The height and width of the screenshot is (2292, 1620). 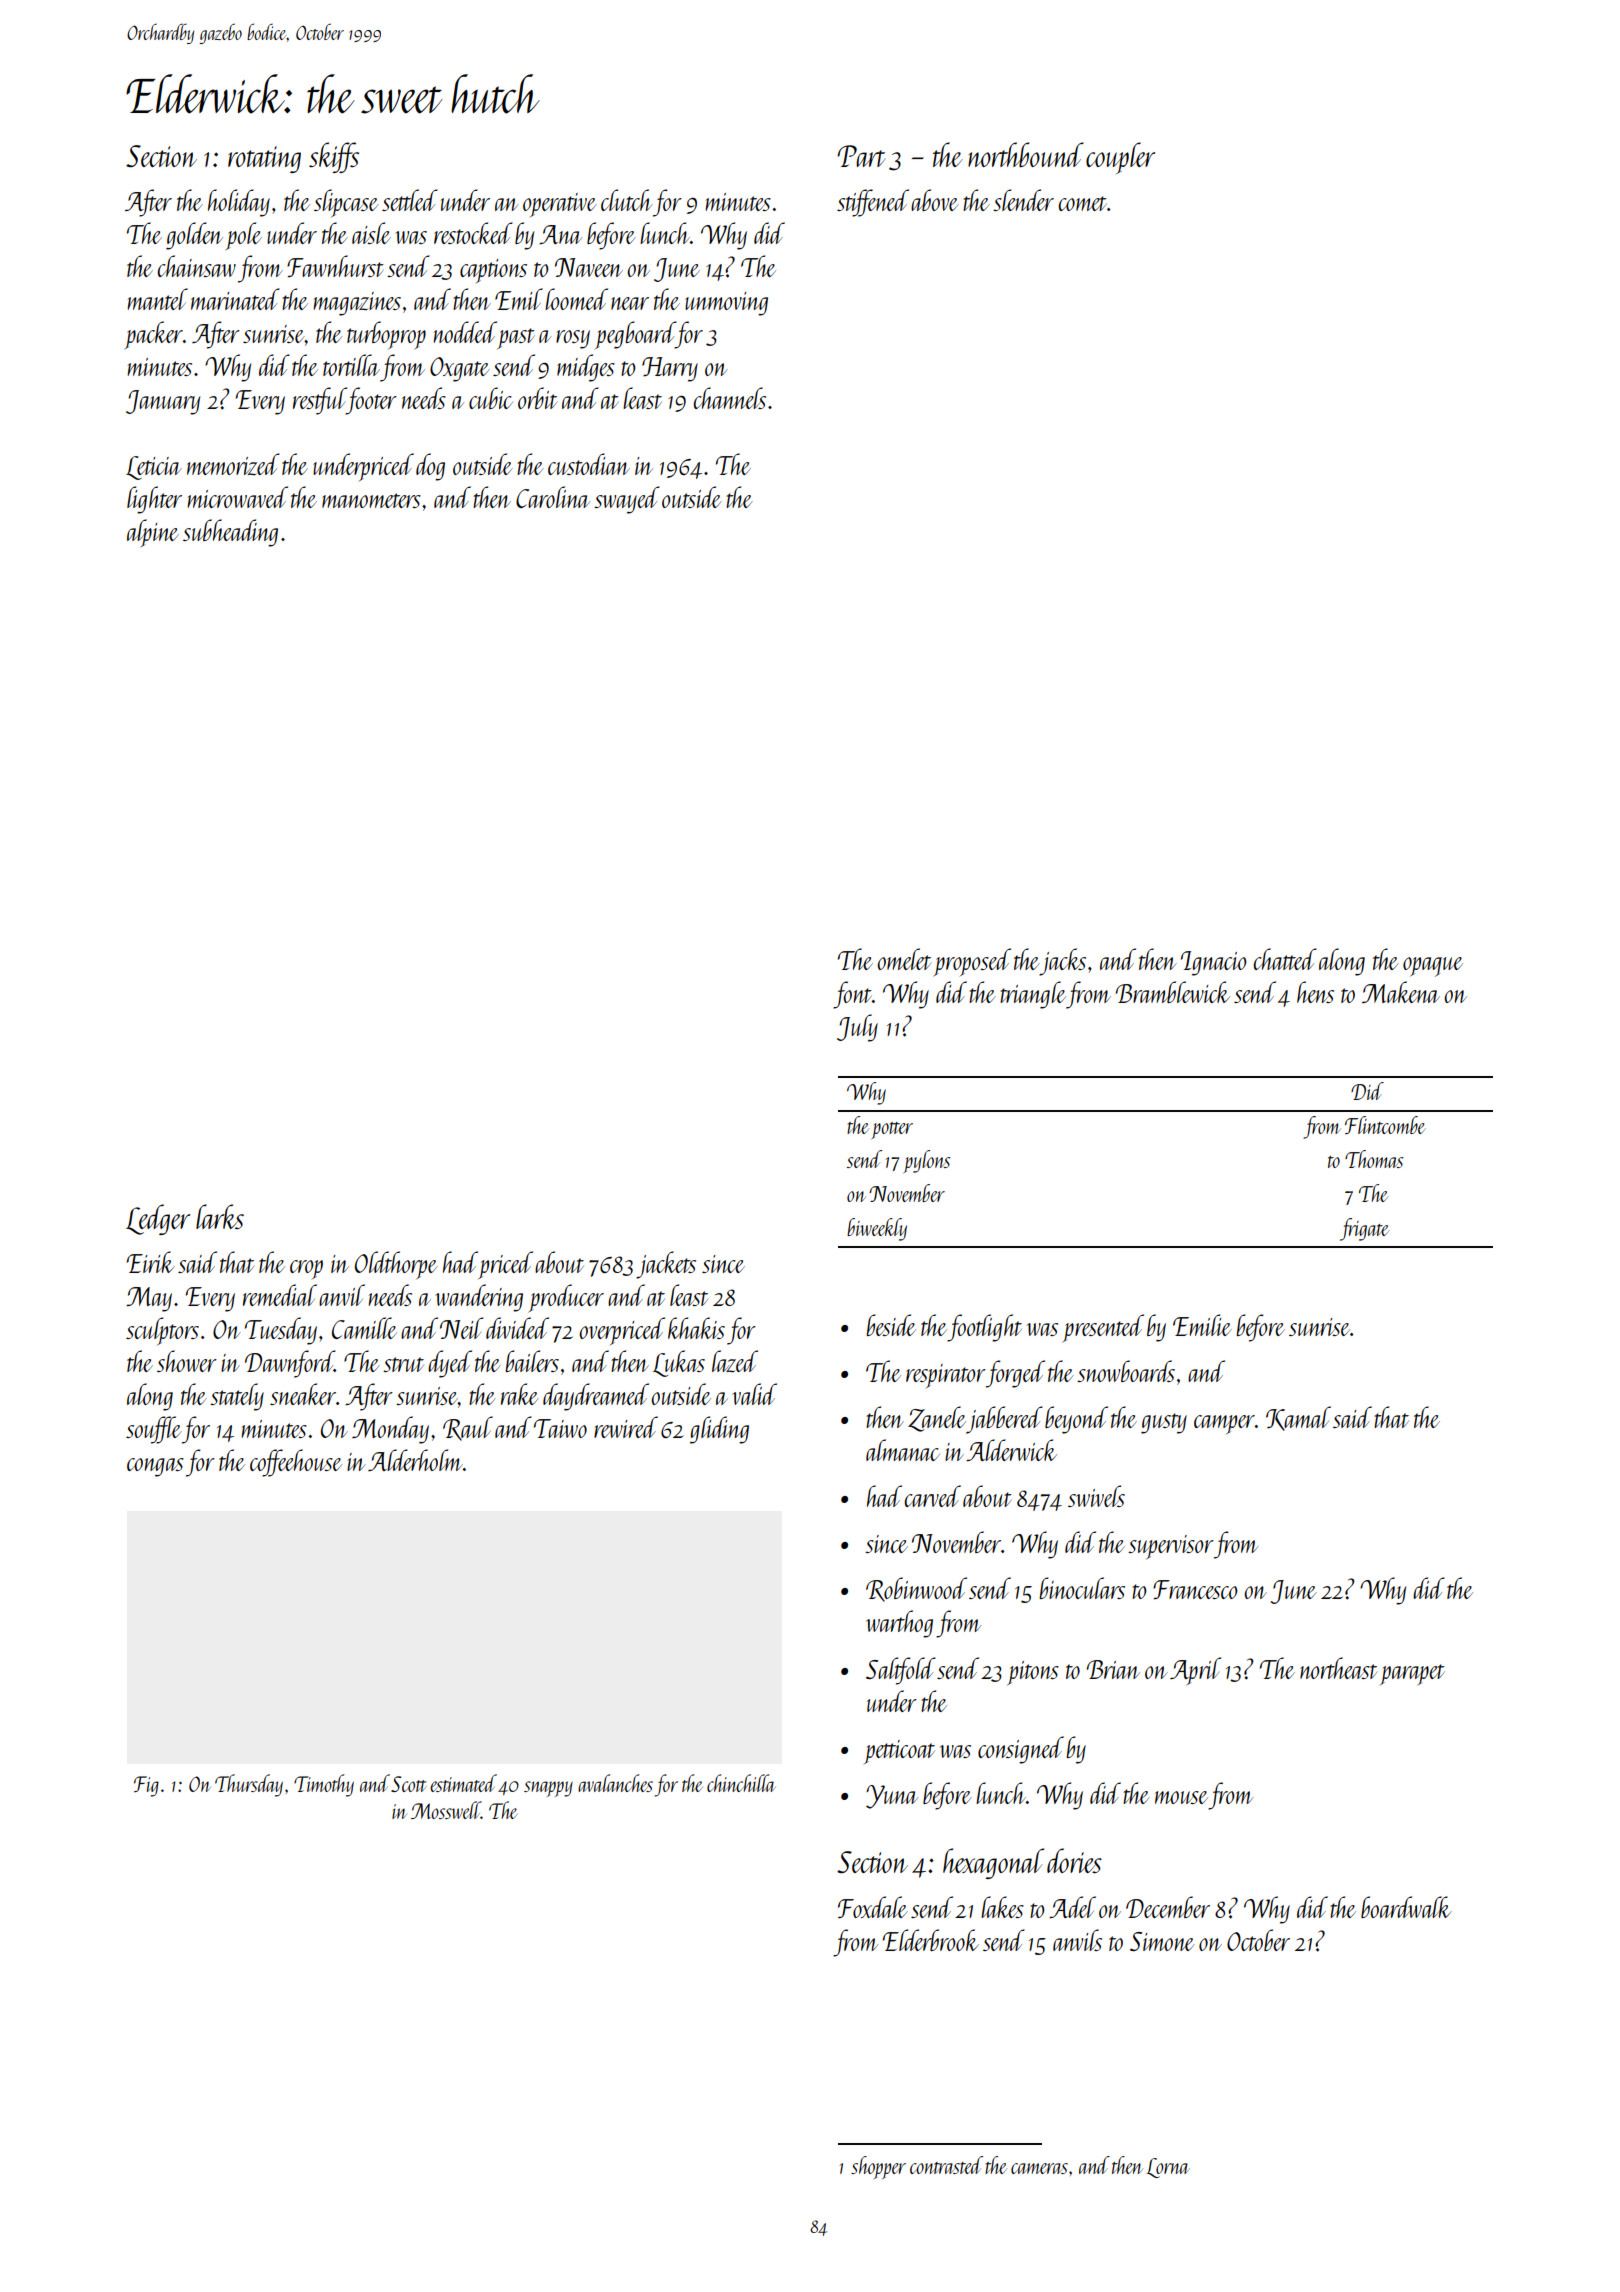 What do you see at coordinates (1120, 158) in the screenshot?
I see `coupler` at bounding box center [1120, 158].
